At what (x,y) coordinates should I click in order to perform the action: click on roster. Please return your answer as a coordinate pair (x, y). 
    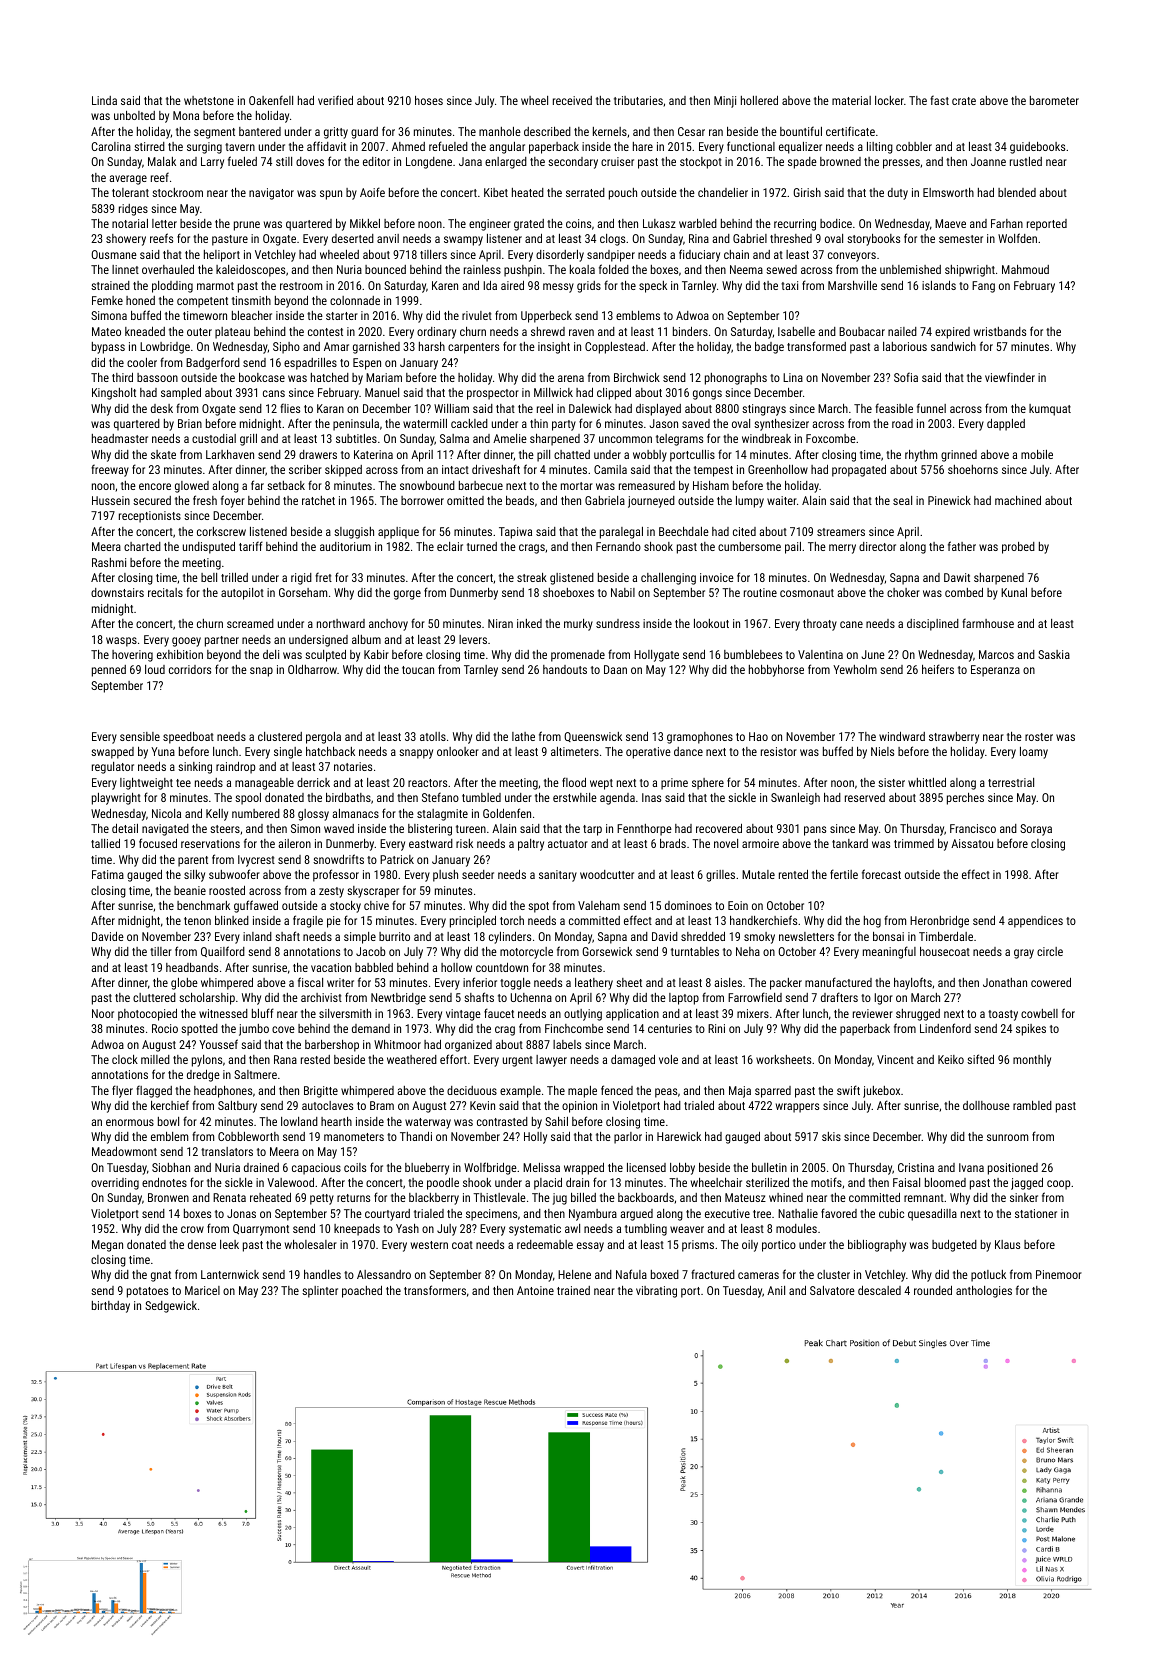
    Looking at the image, I should click on (1039, 737).
